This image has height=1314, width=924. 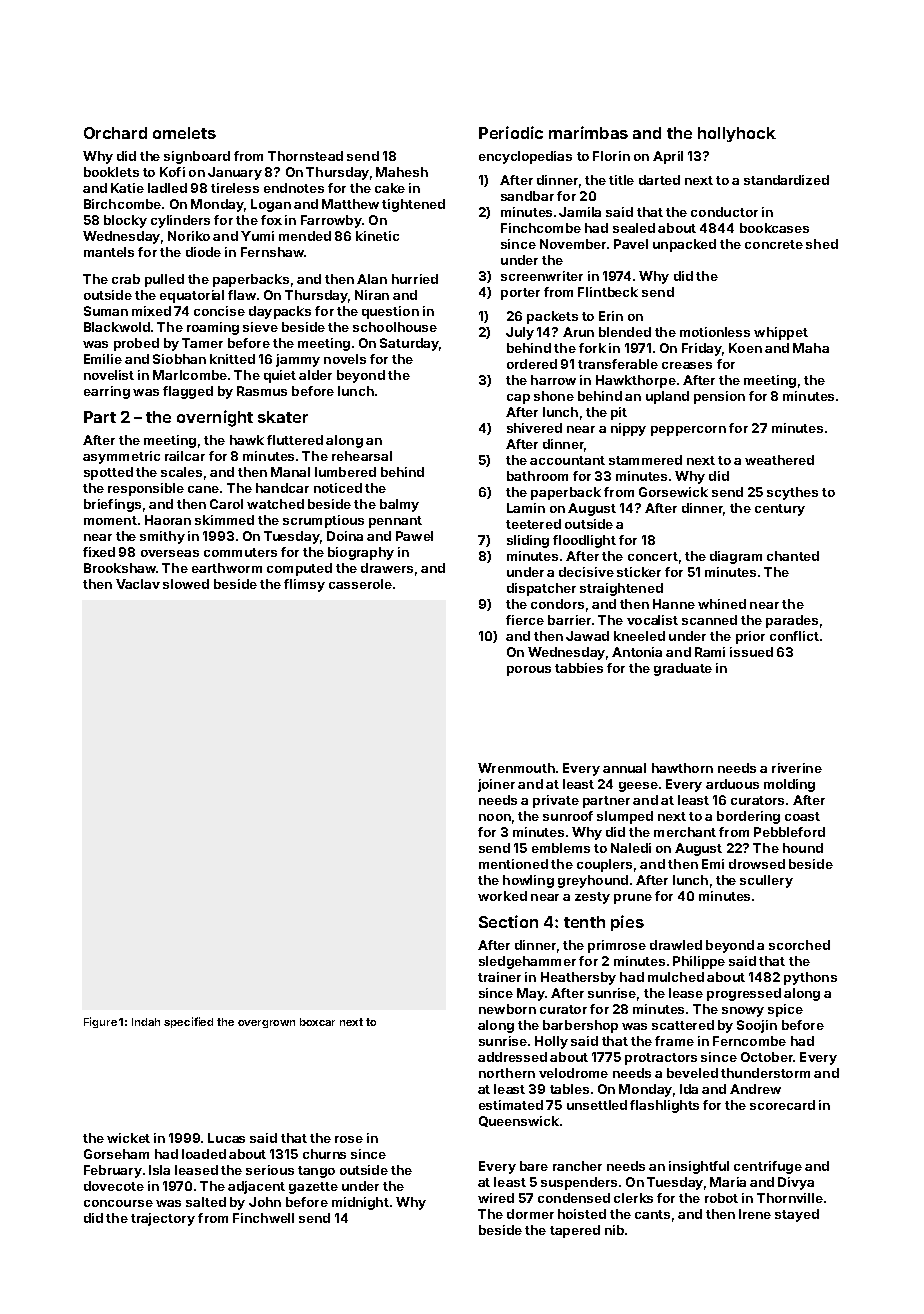 I want to click on April, so click(x=668, y=157).
